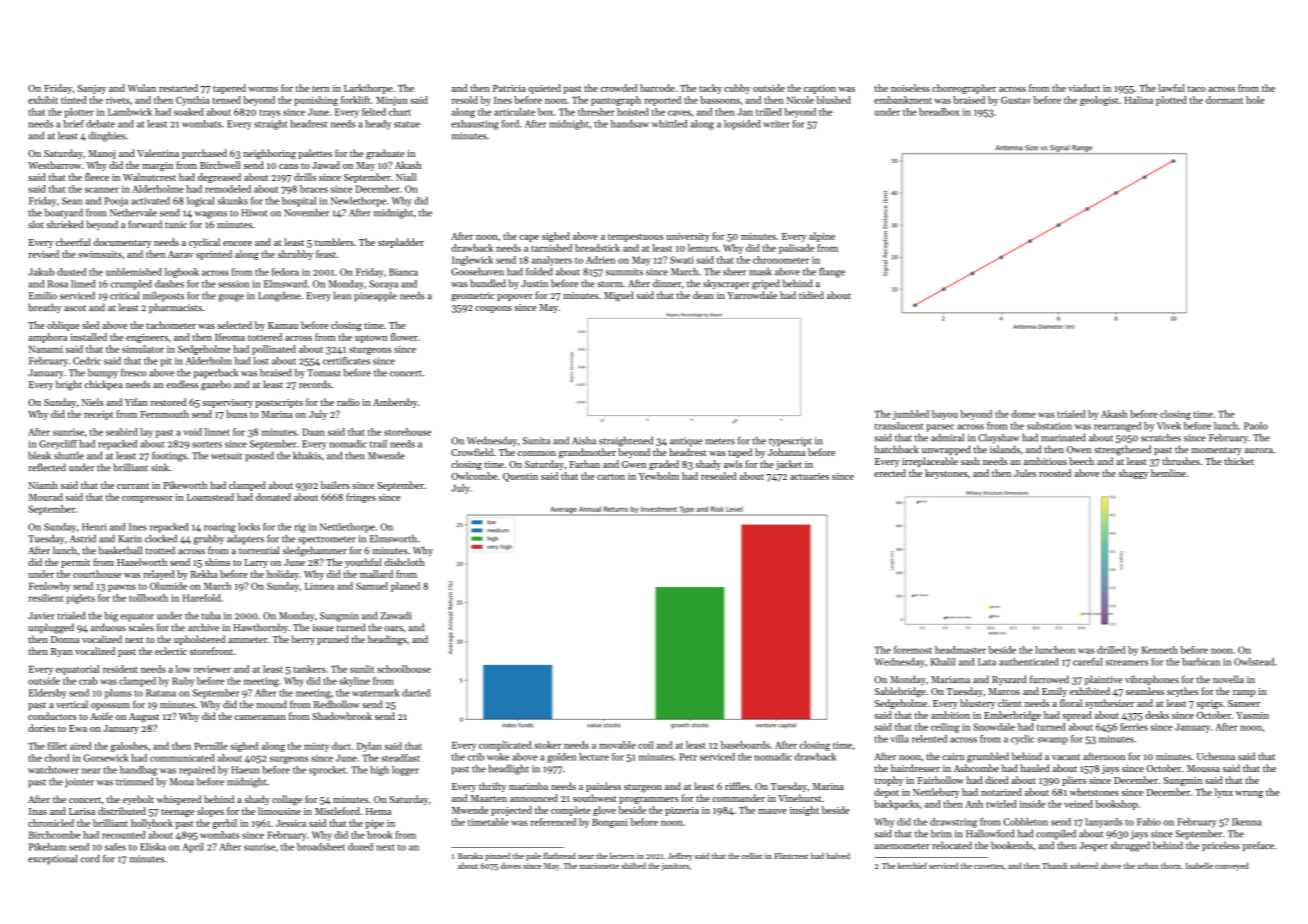  Describe the element at coordinates (945, 415) in the screenshot. I see `bayou` at that location.
